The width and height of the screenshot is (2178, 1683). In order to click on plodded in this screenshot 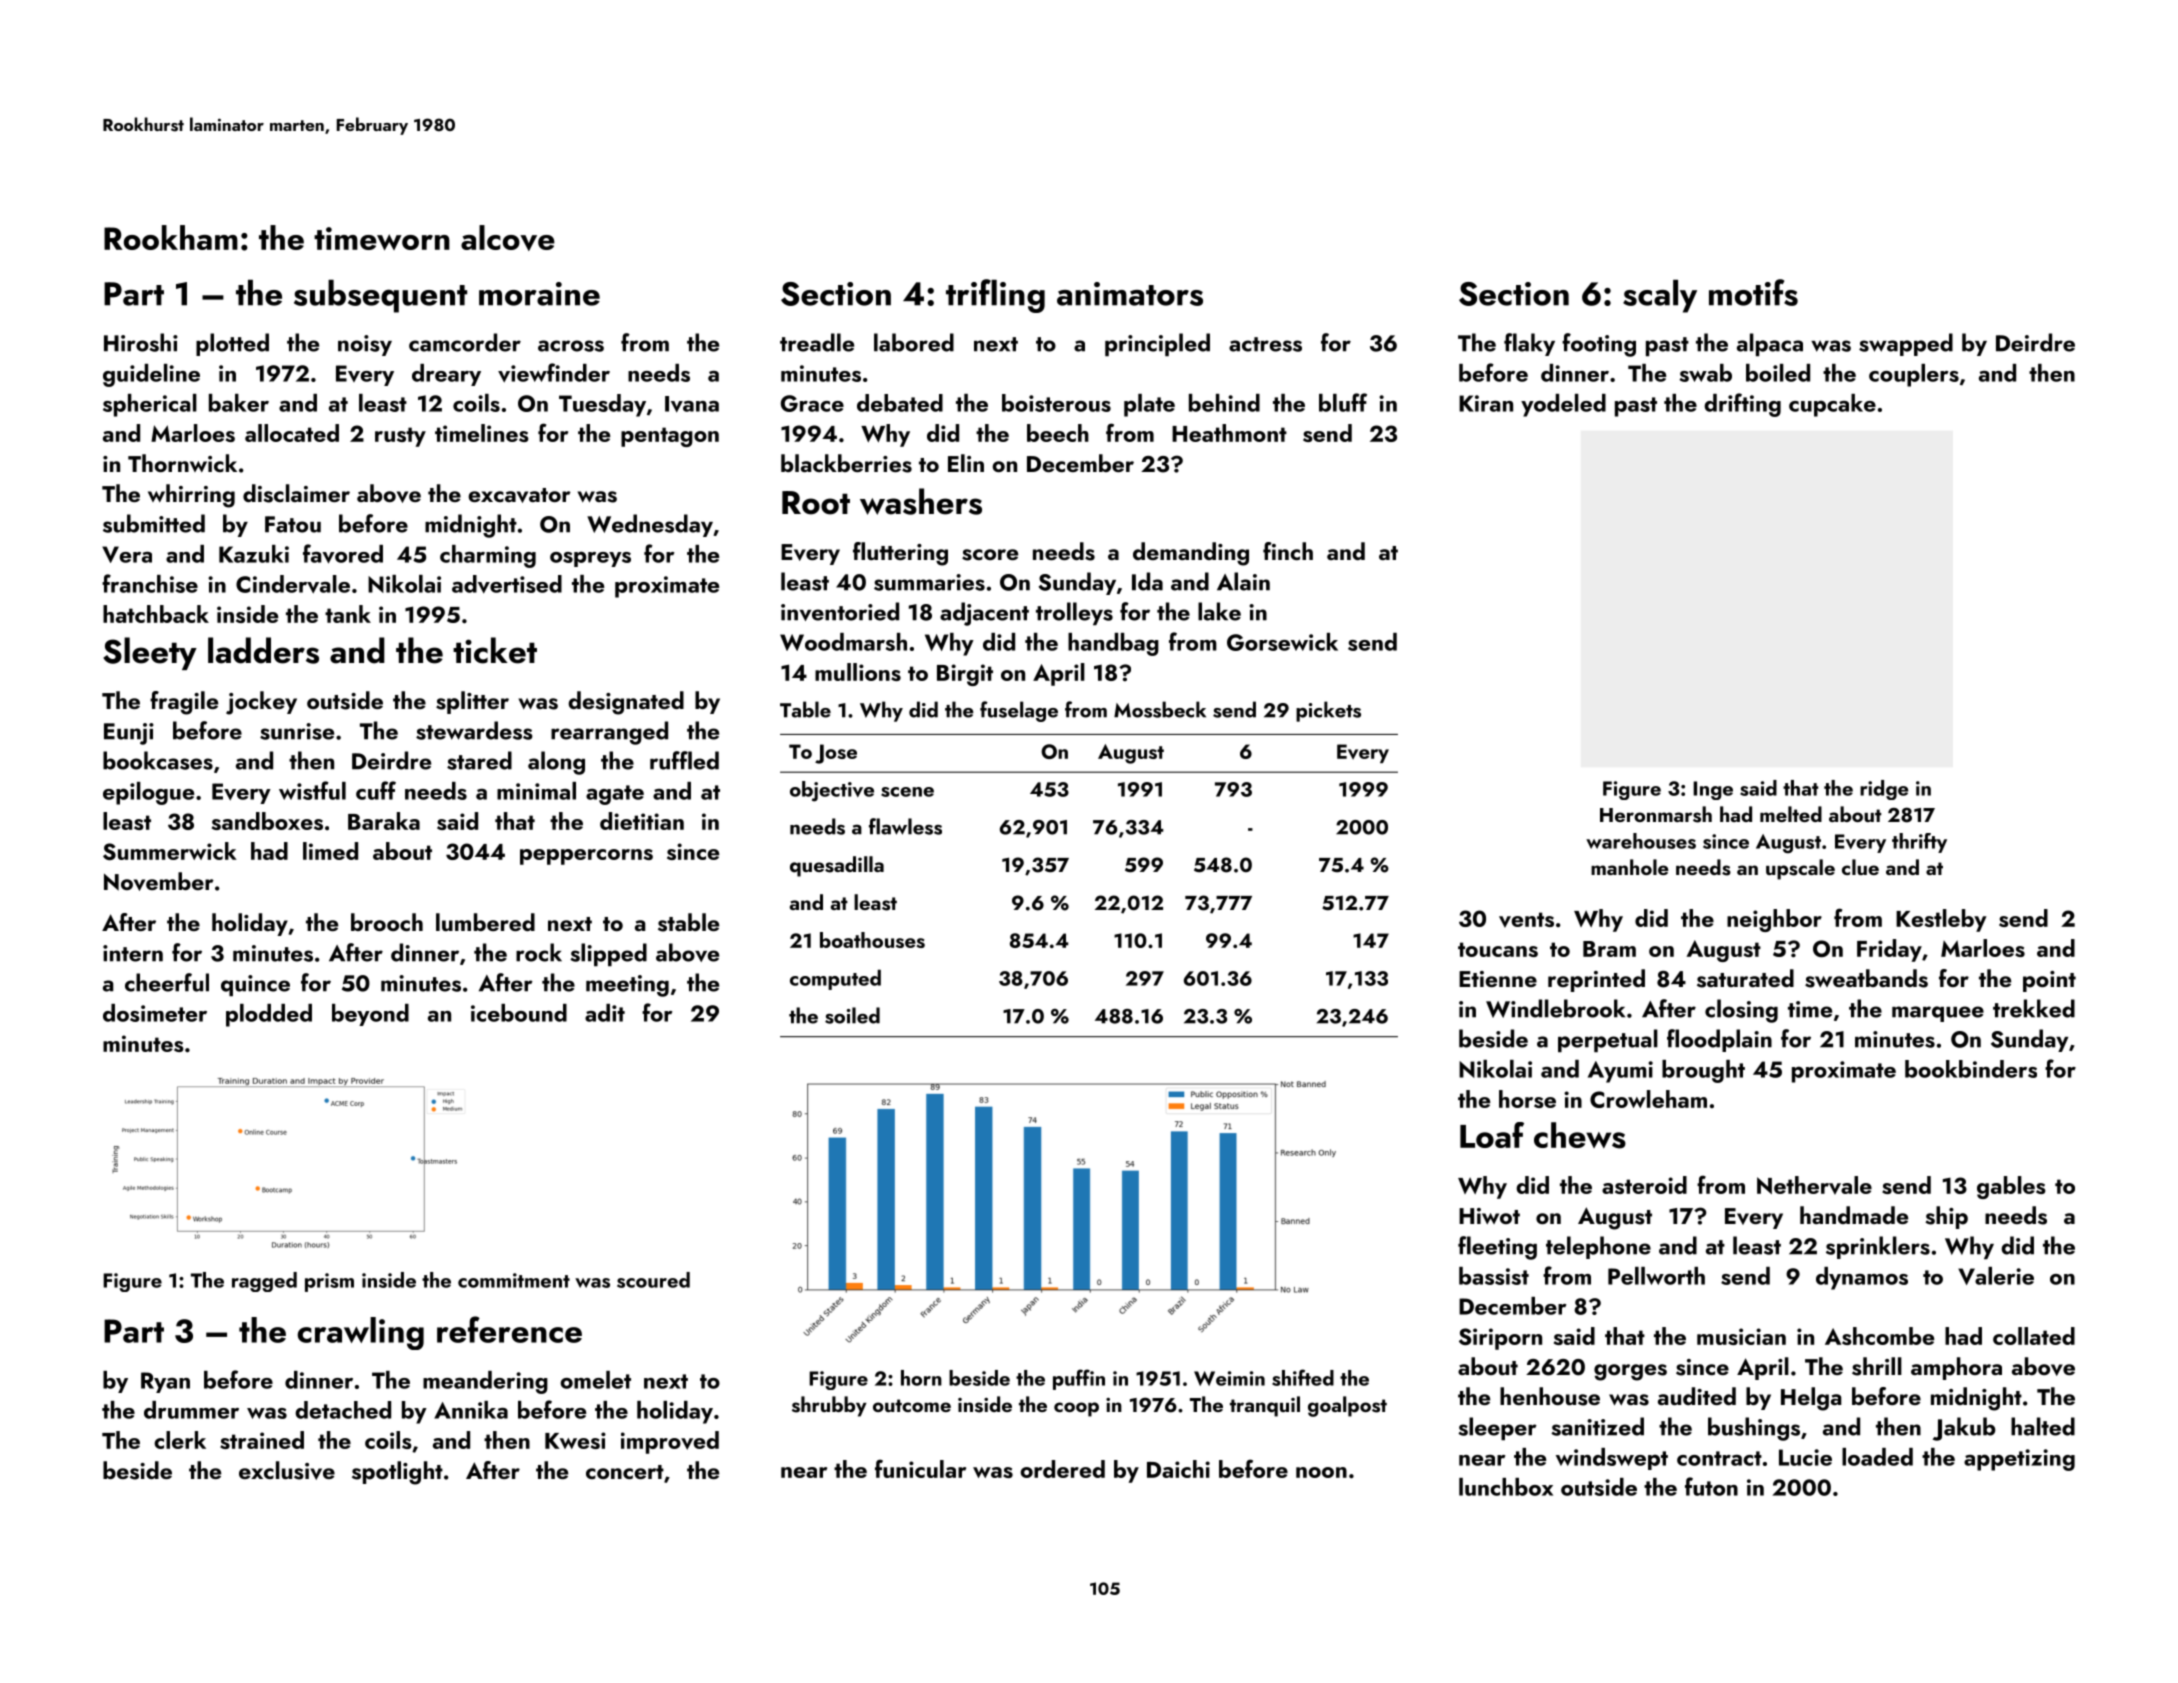, I will do `click(269, 1015)`.
